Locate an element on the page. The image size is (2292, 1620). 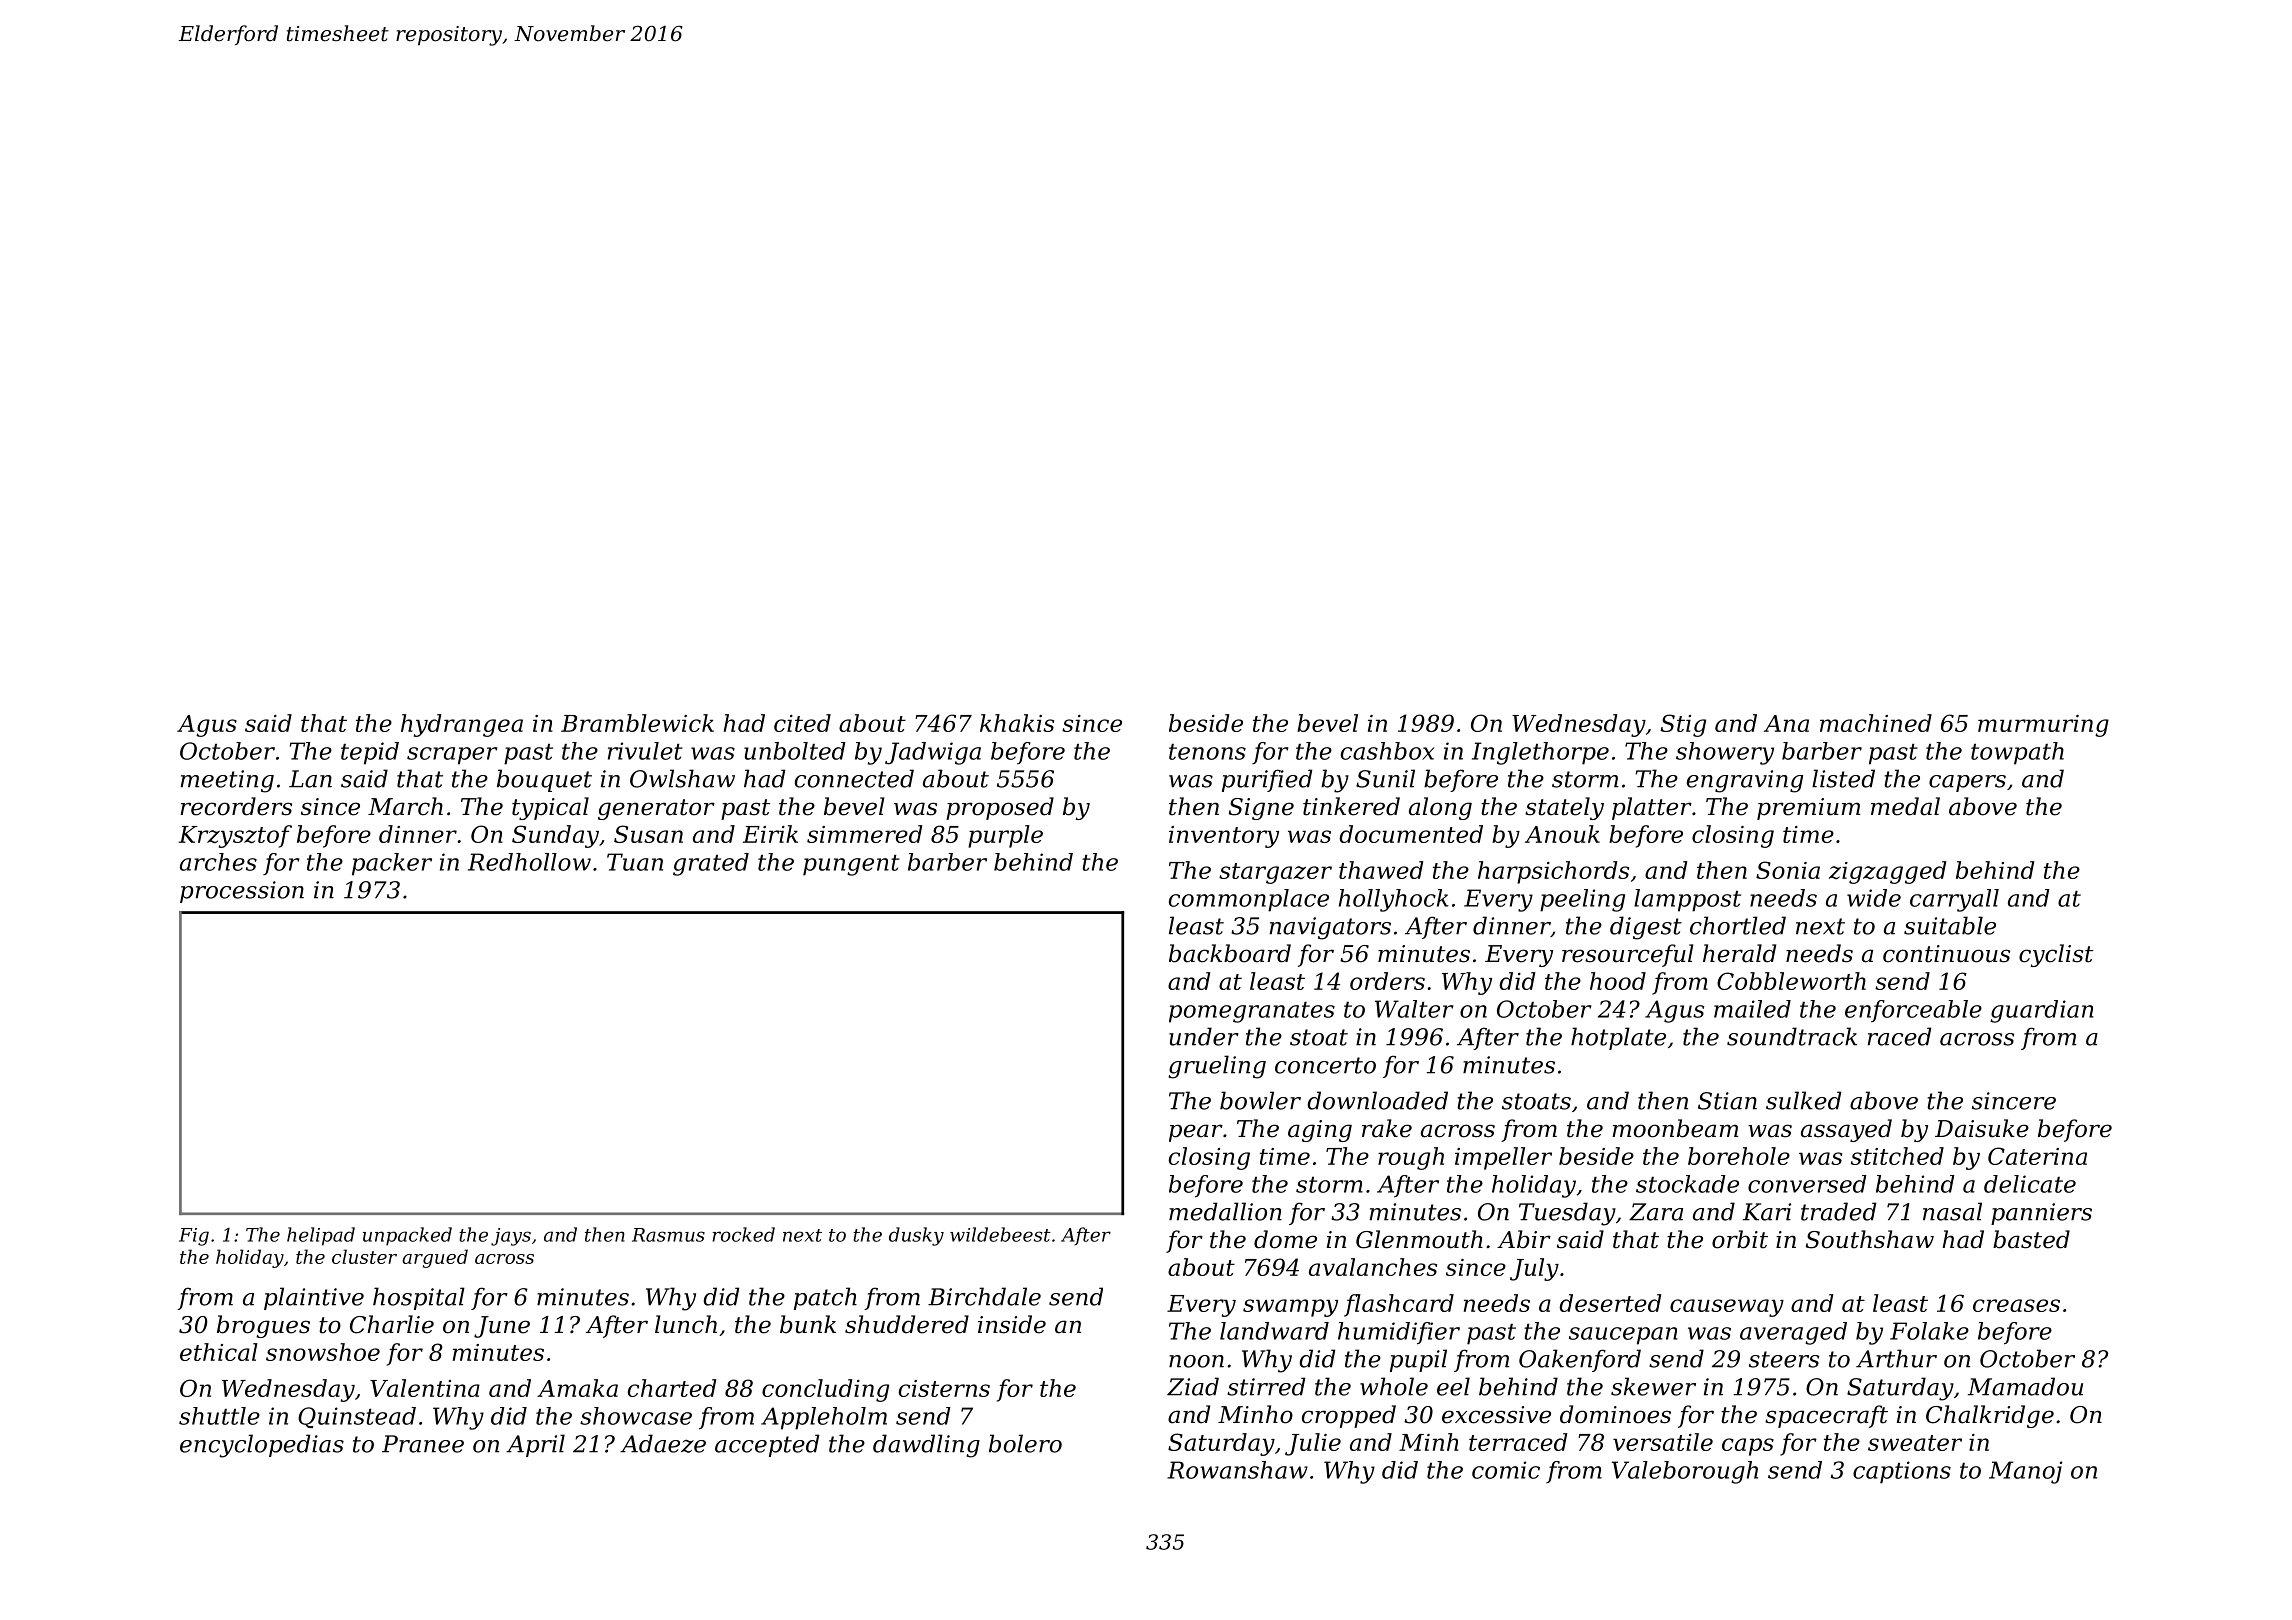
commonplace is located at coordinates (1249, 900).
